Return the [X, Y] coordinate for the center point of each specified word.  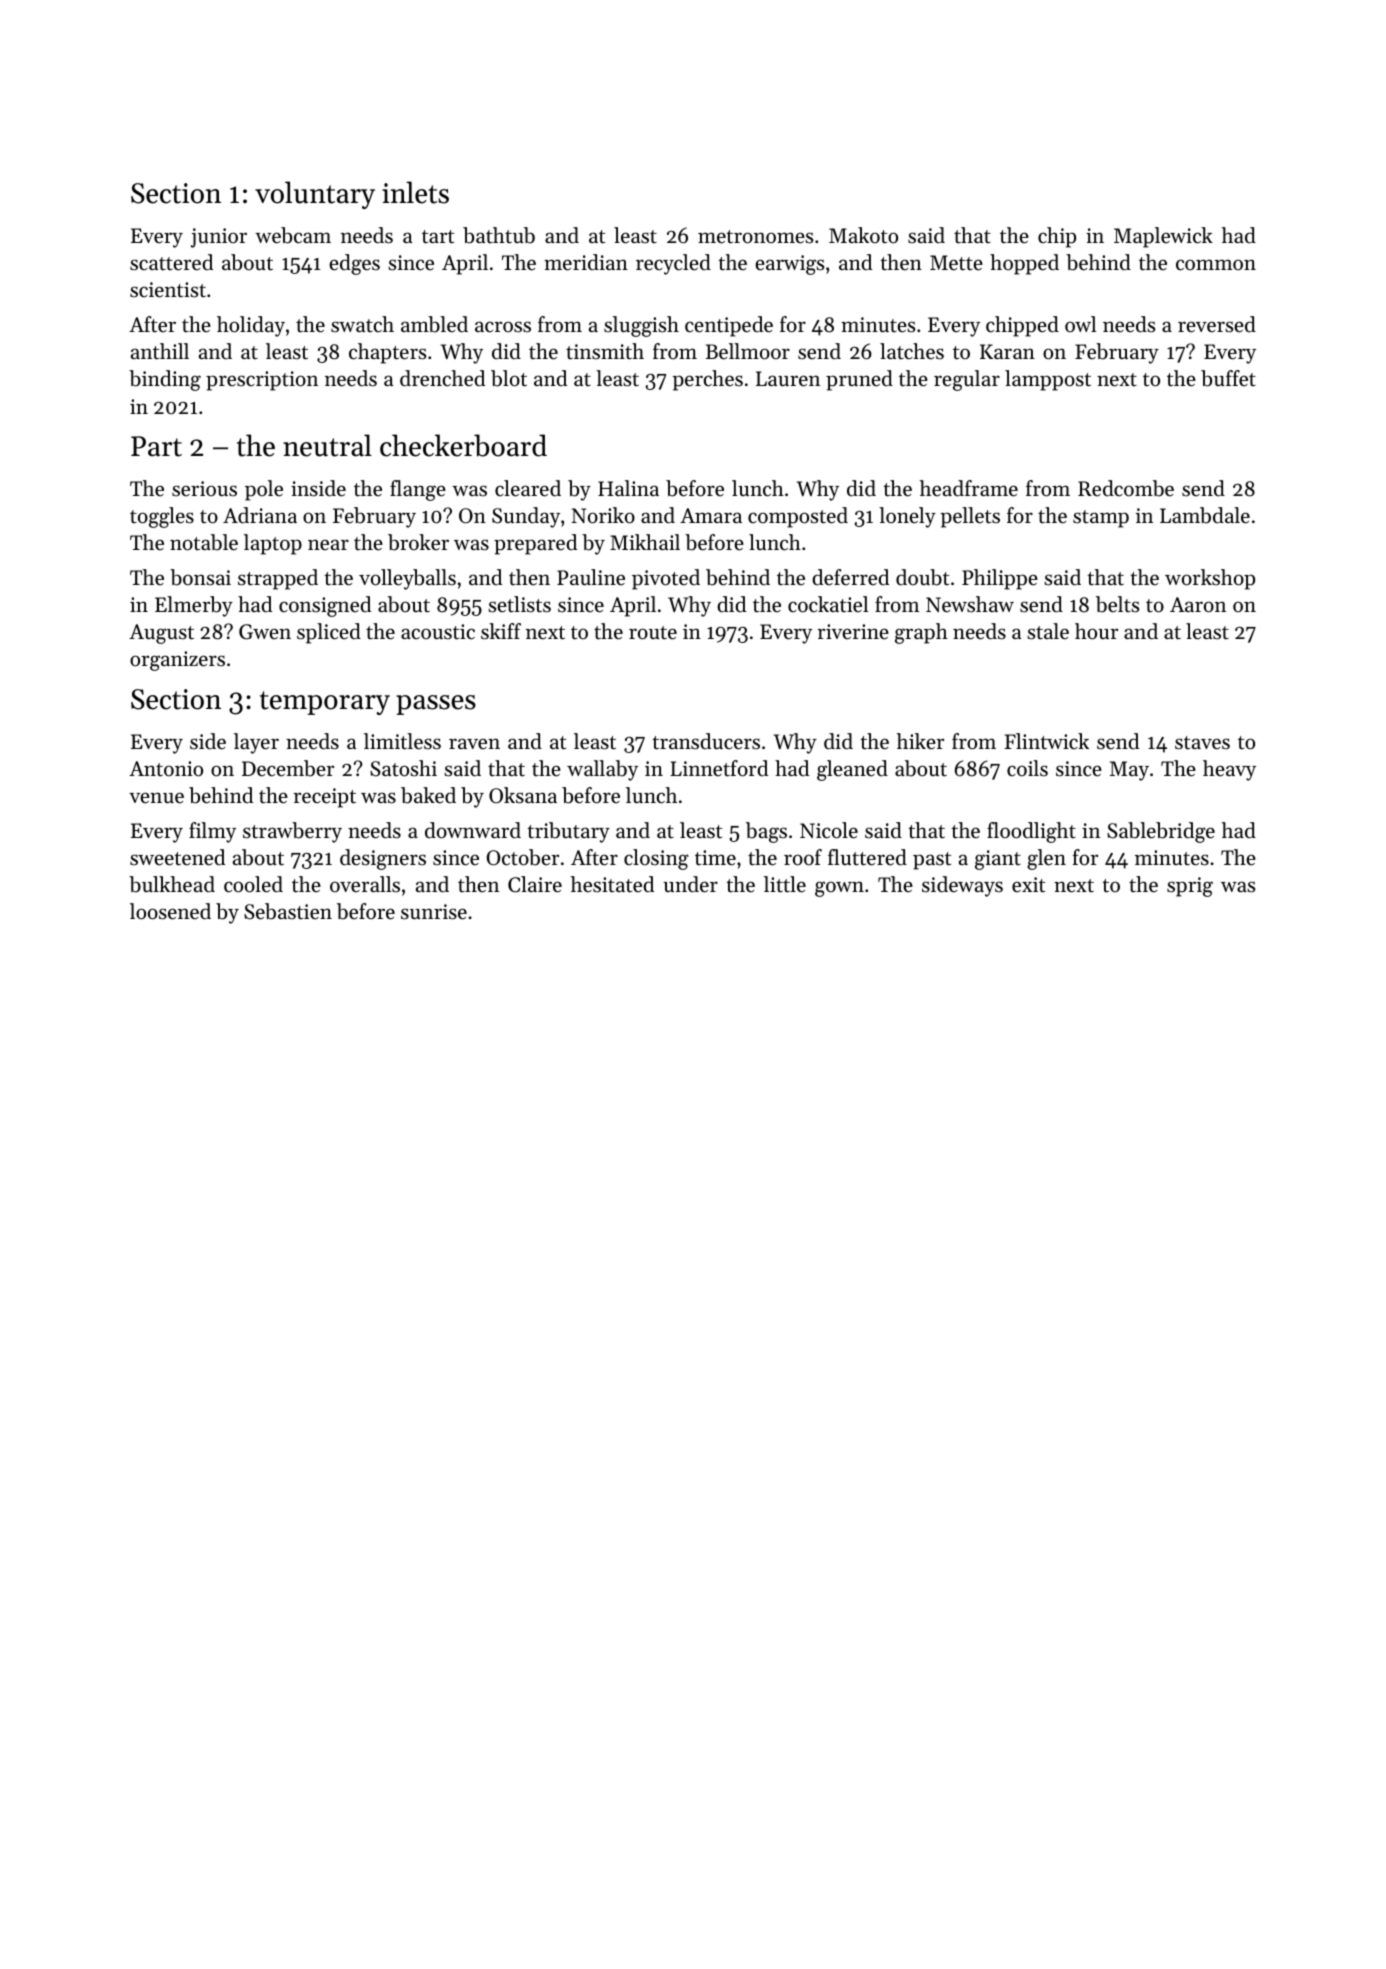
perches [707, 380]
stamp [1101, 519]
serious [204, 489]
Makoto [863, 235]
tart [438, 237]
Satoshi [403, 768]
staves [1202, 743]
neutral [327, 445]
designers [383, 859]
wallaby [602, 770]
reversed [1217, 324]
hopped [1024, 264]
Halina [628, 488]
